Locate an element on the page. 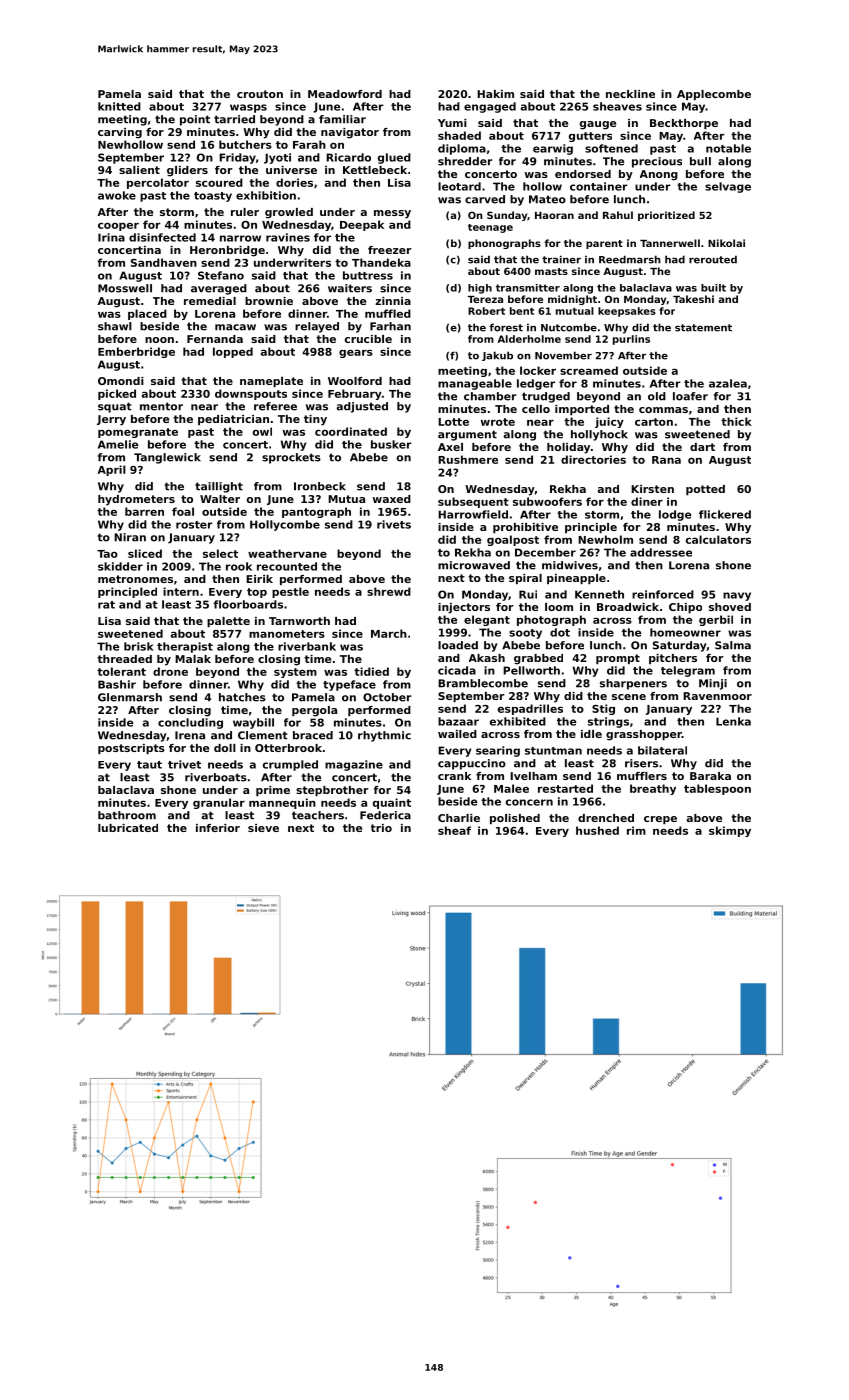 This document has height=1400, width=849. sooty is located at coordinates (525, 634).
